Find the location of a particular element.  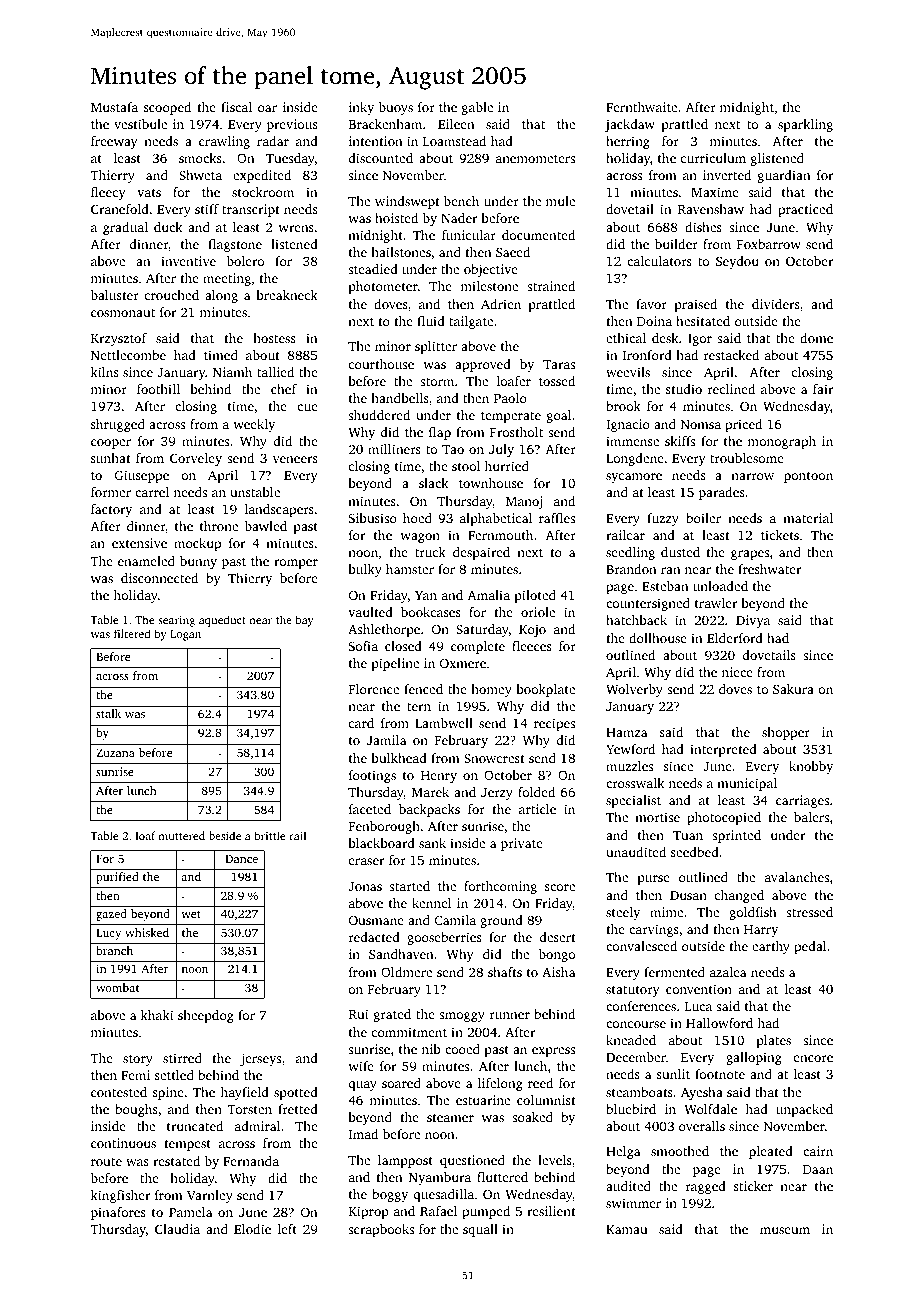

steamer is located at coordinates (450, 1118).
